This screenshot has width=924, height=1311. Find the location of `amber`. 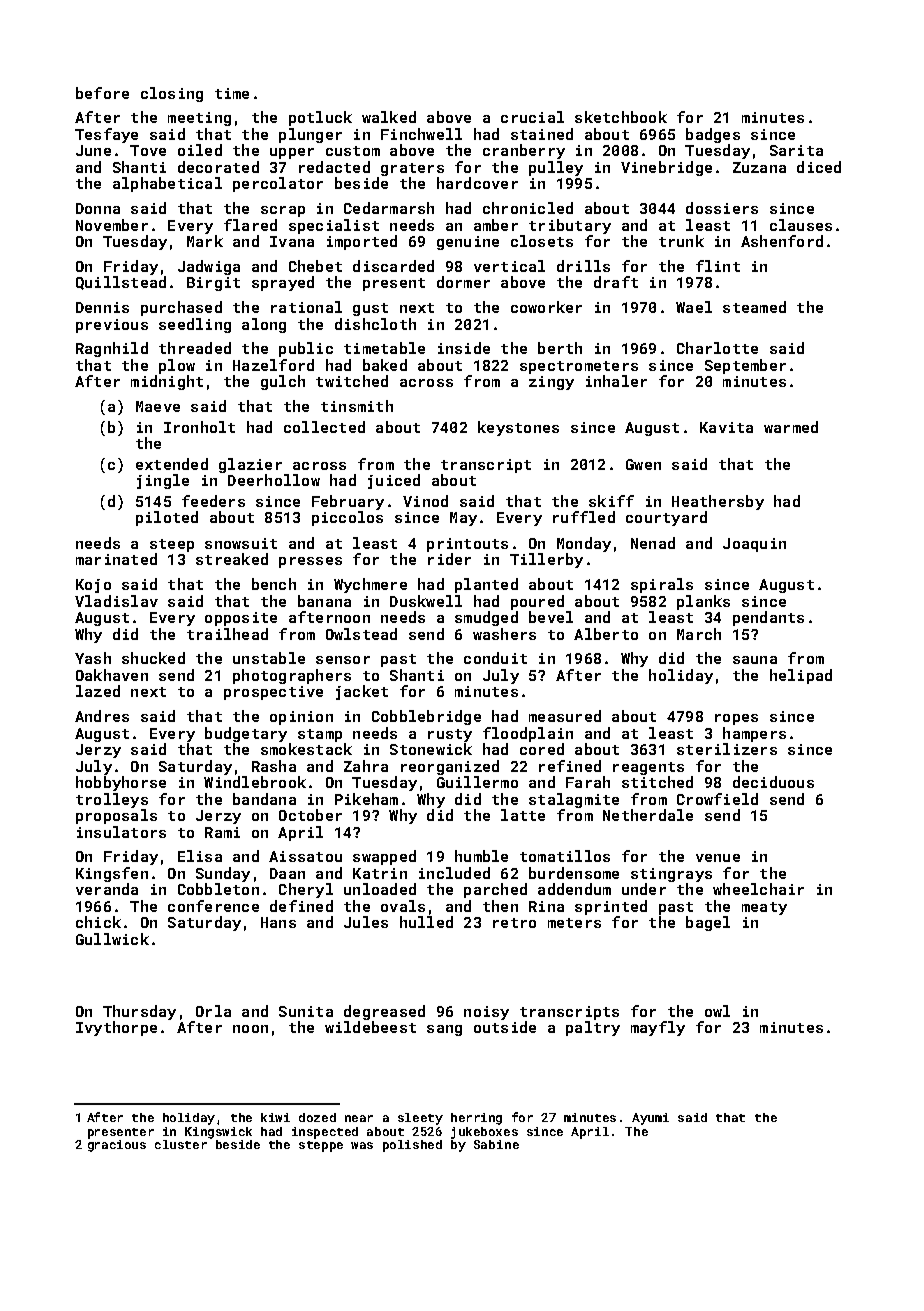

amber is located at coordinates (496, 225).
